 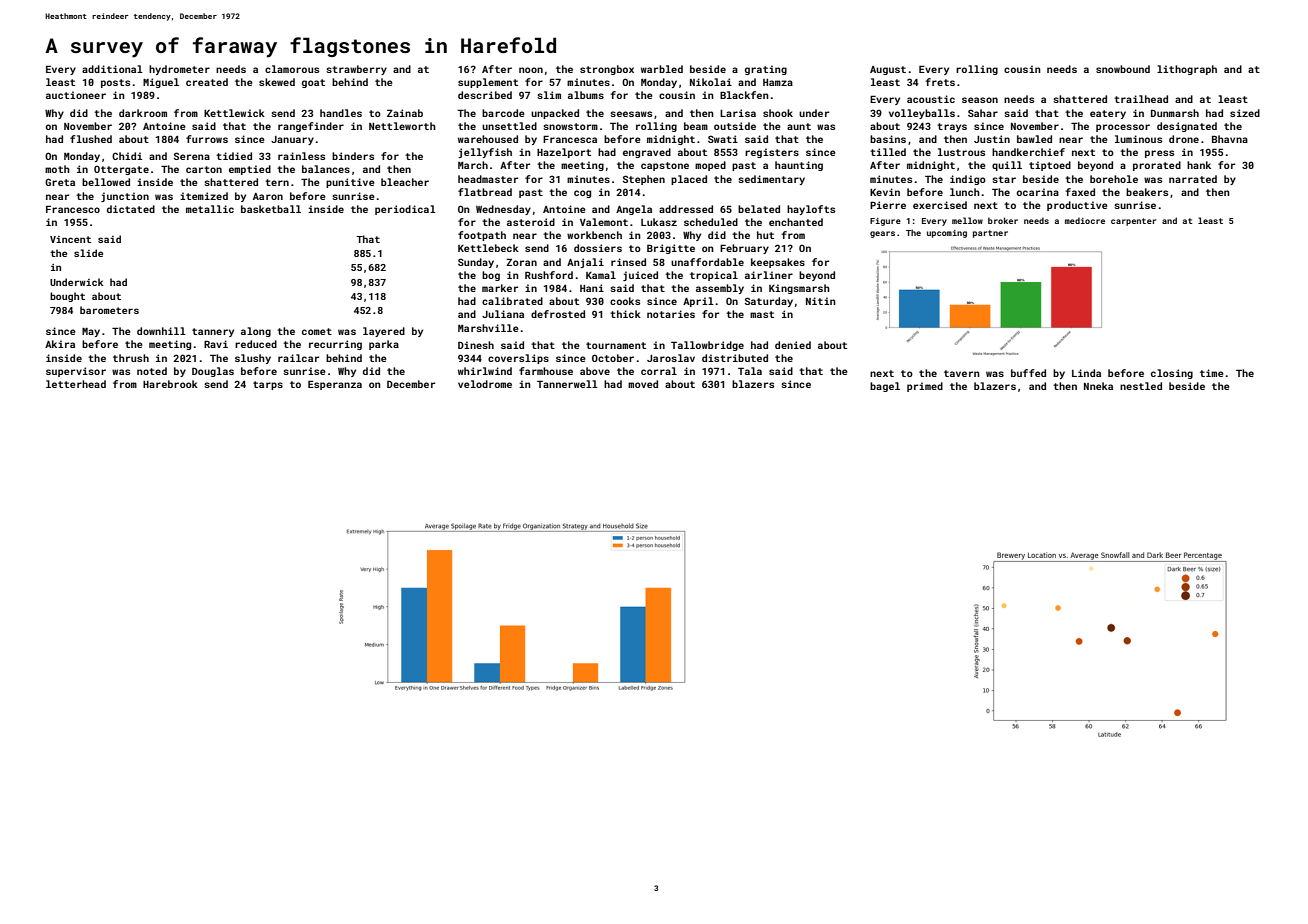 I want to click on snowbound, so click(x=1123, y=69).
